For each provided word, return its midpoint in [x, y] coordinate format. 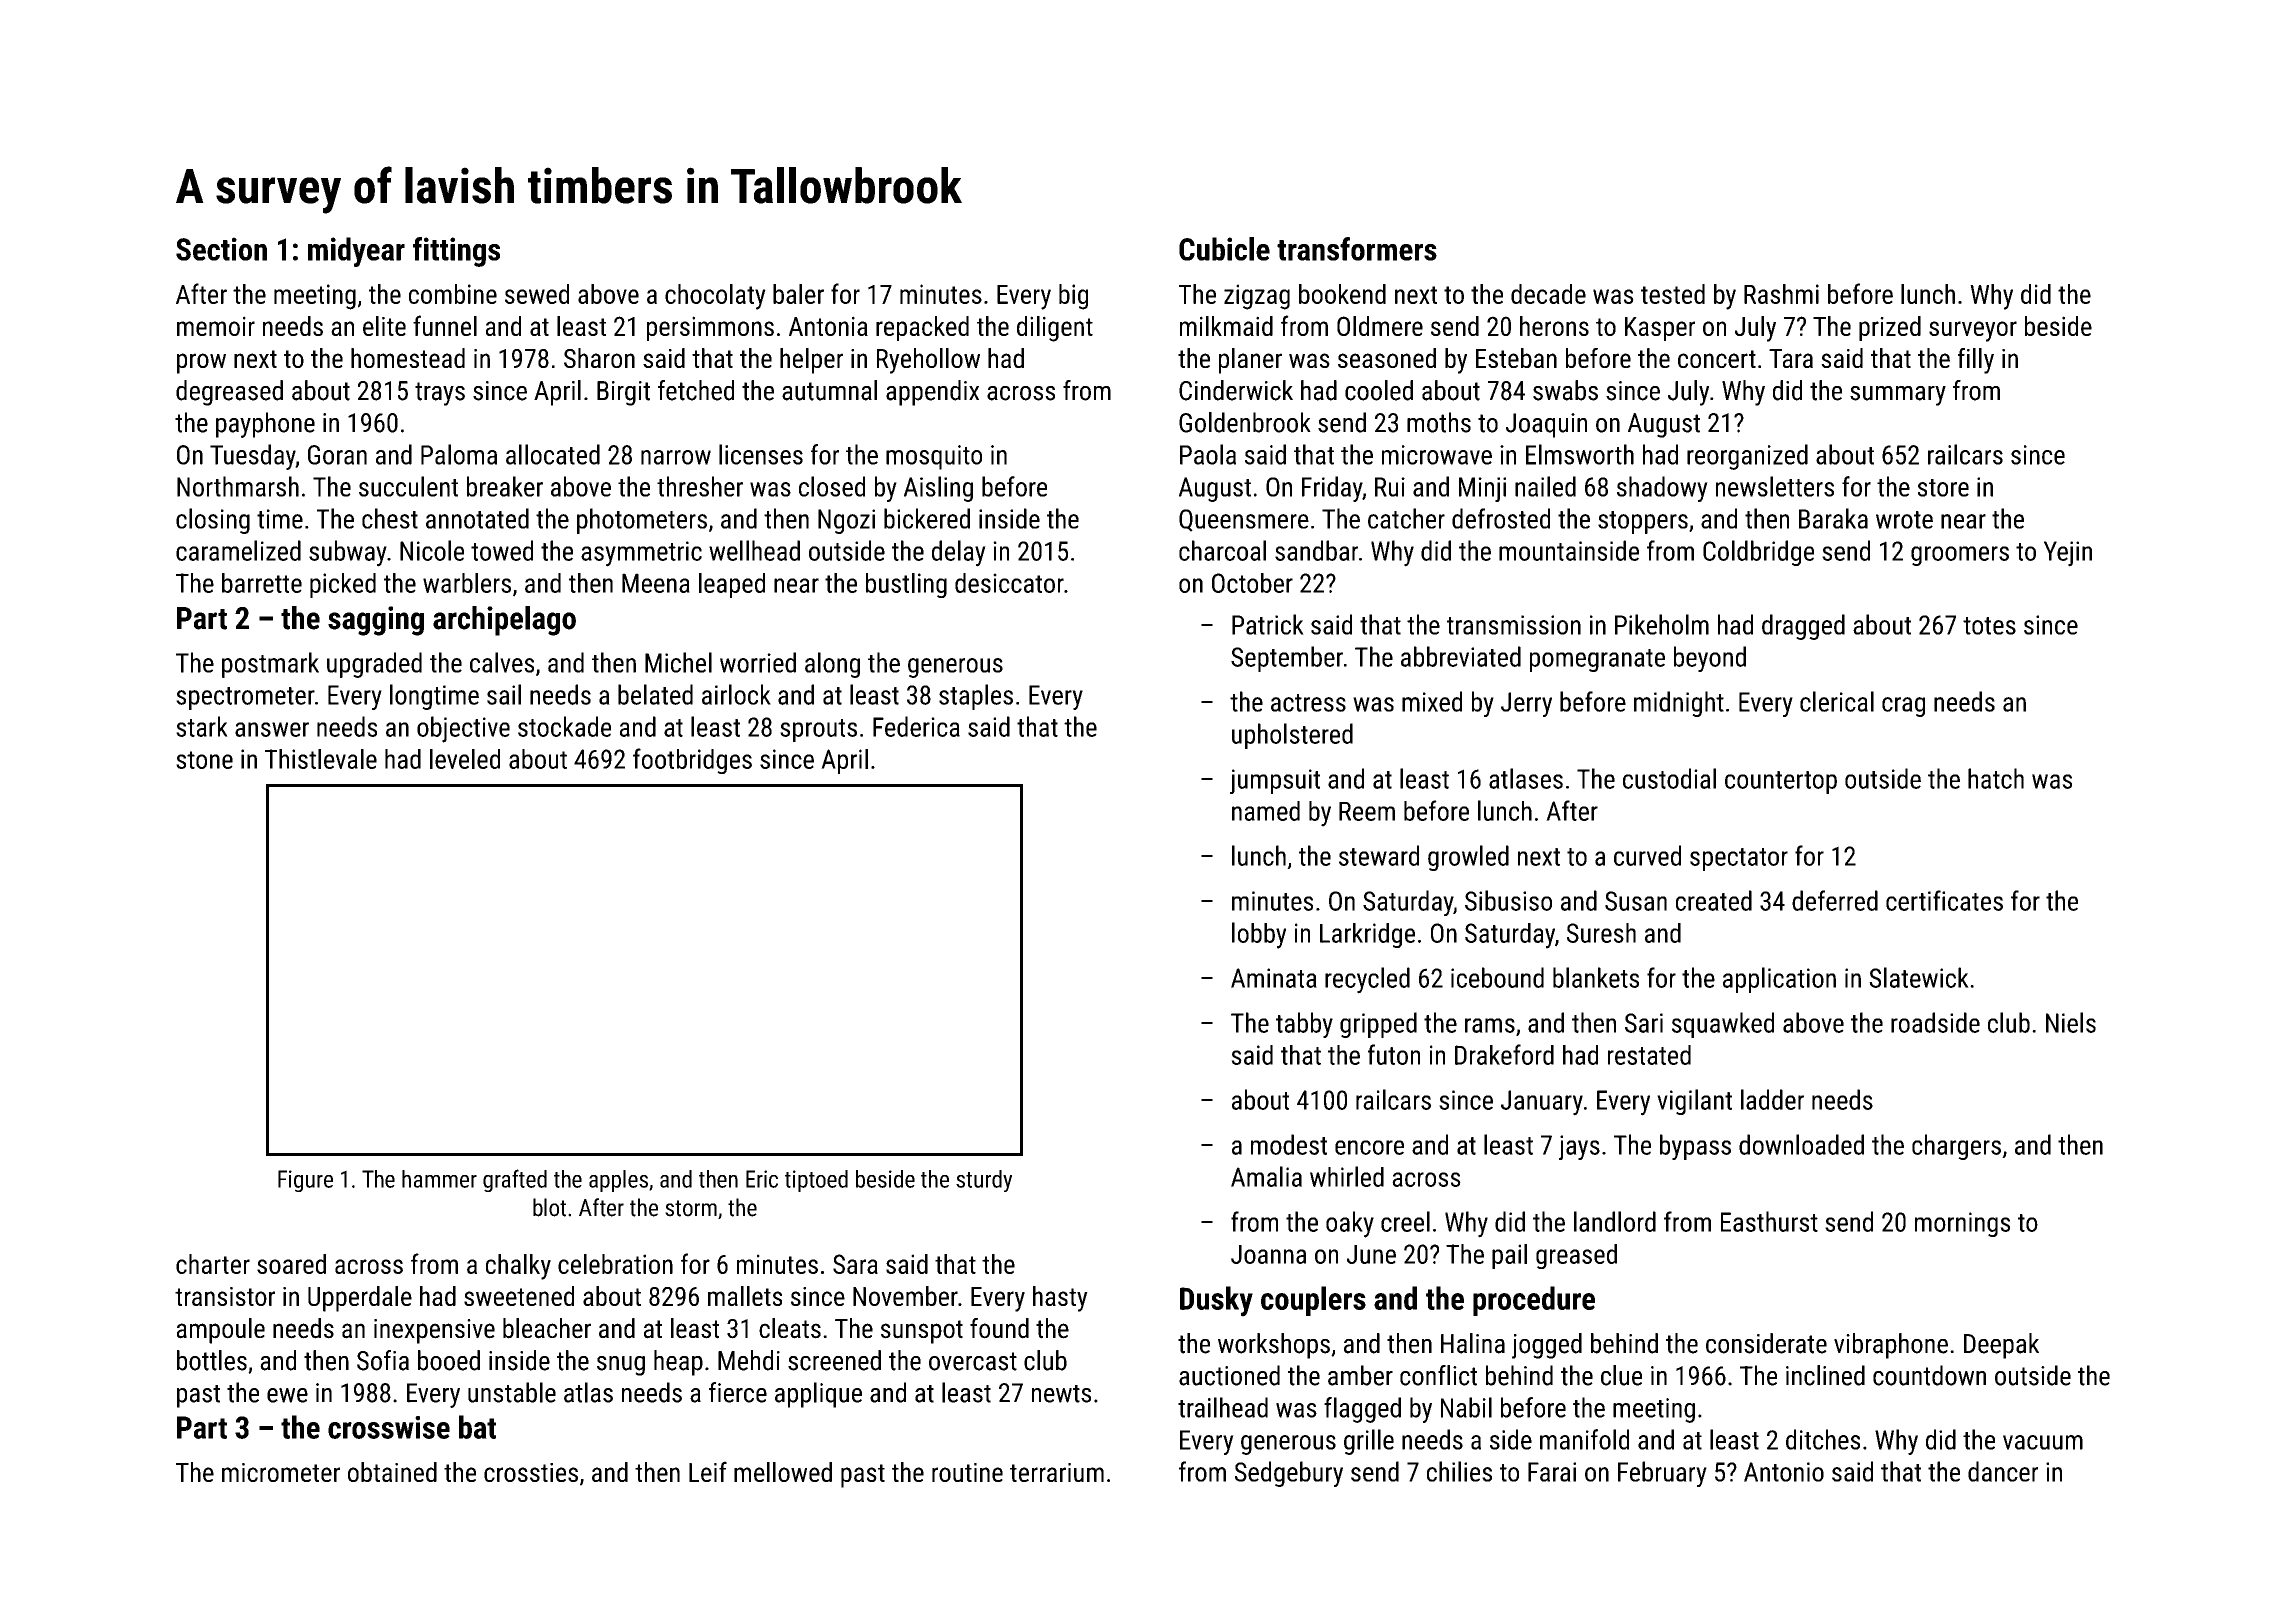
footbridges [692, 761]
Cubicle [1224, 249]
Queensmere [1244, 520]
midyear [356, 252]
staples [976, 697]
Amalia [1266, 1176]
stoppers [1643, 522]
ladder [1772, 1099]
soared [291, 1264]
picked [343, 585]
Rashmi [1781, 294]
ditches [1823, 1439]
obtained [392, 1472]
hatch [1996, 778]
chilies [1459, 1471]
